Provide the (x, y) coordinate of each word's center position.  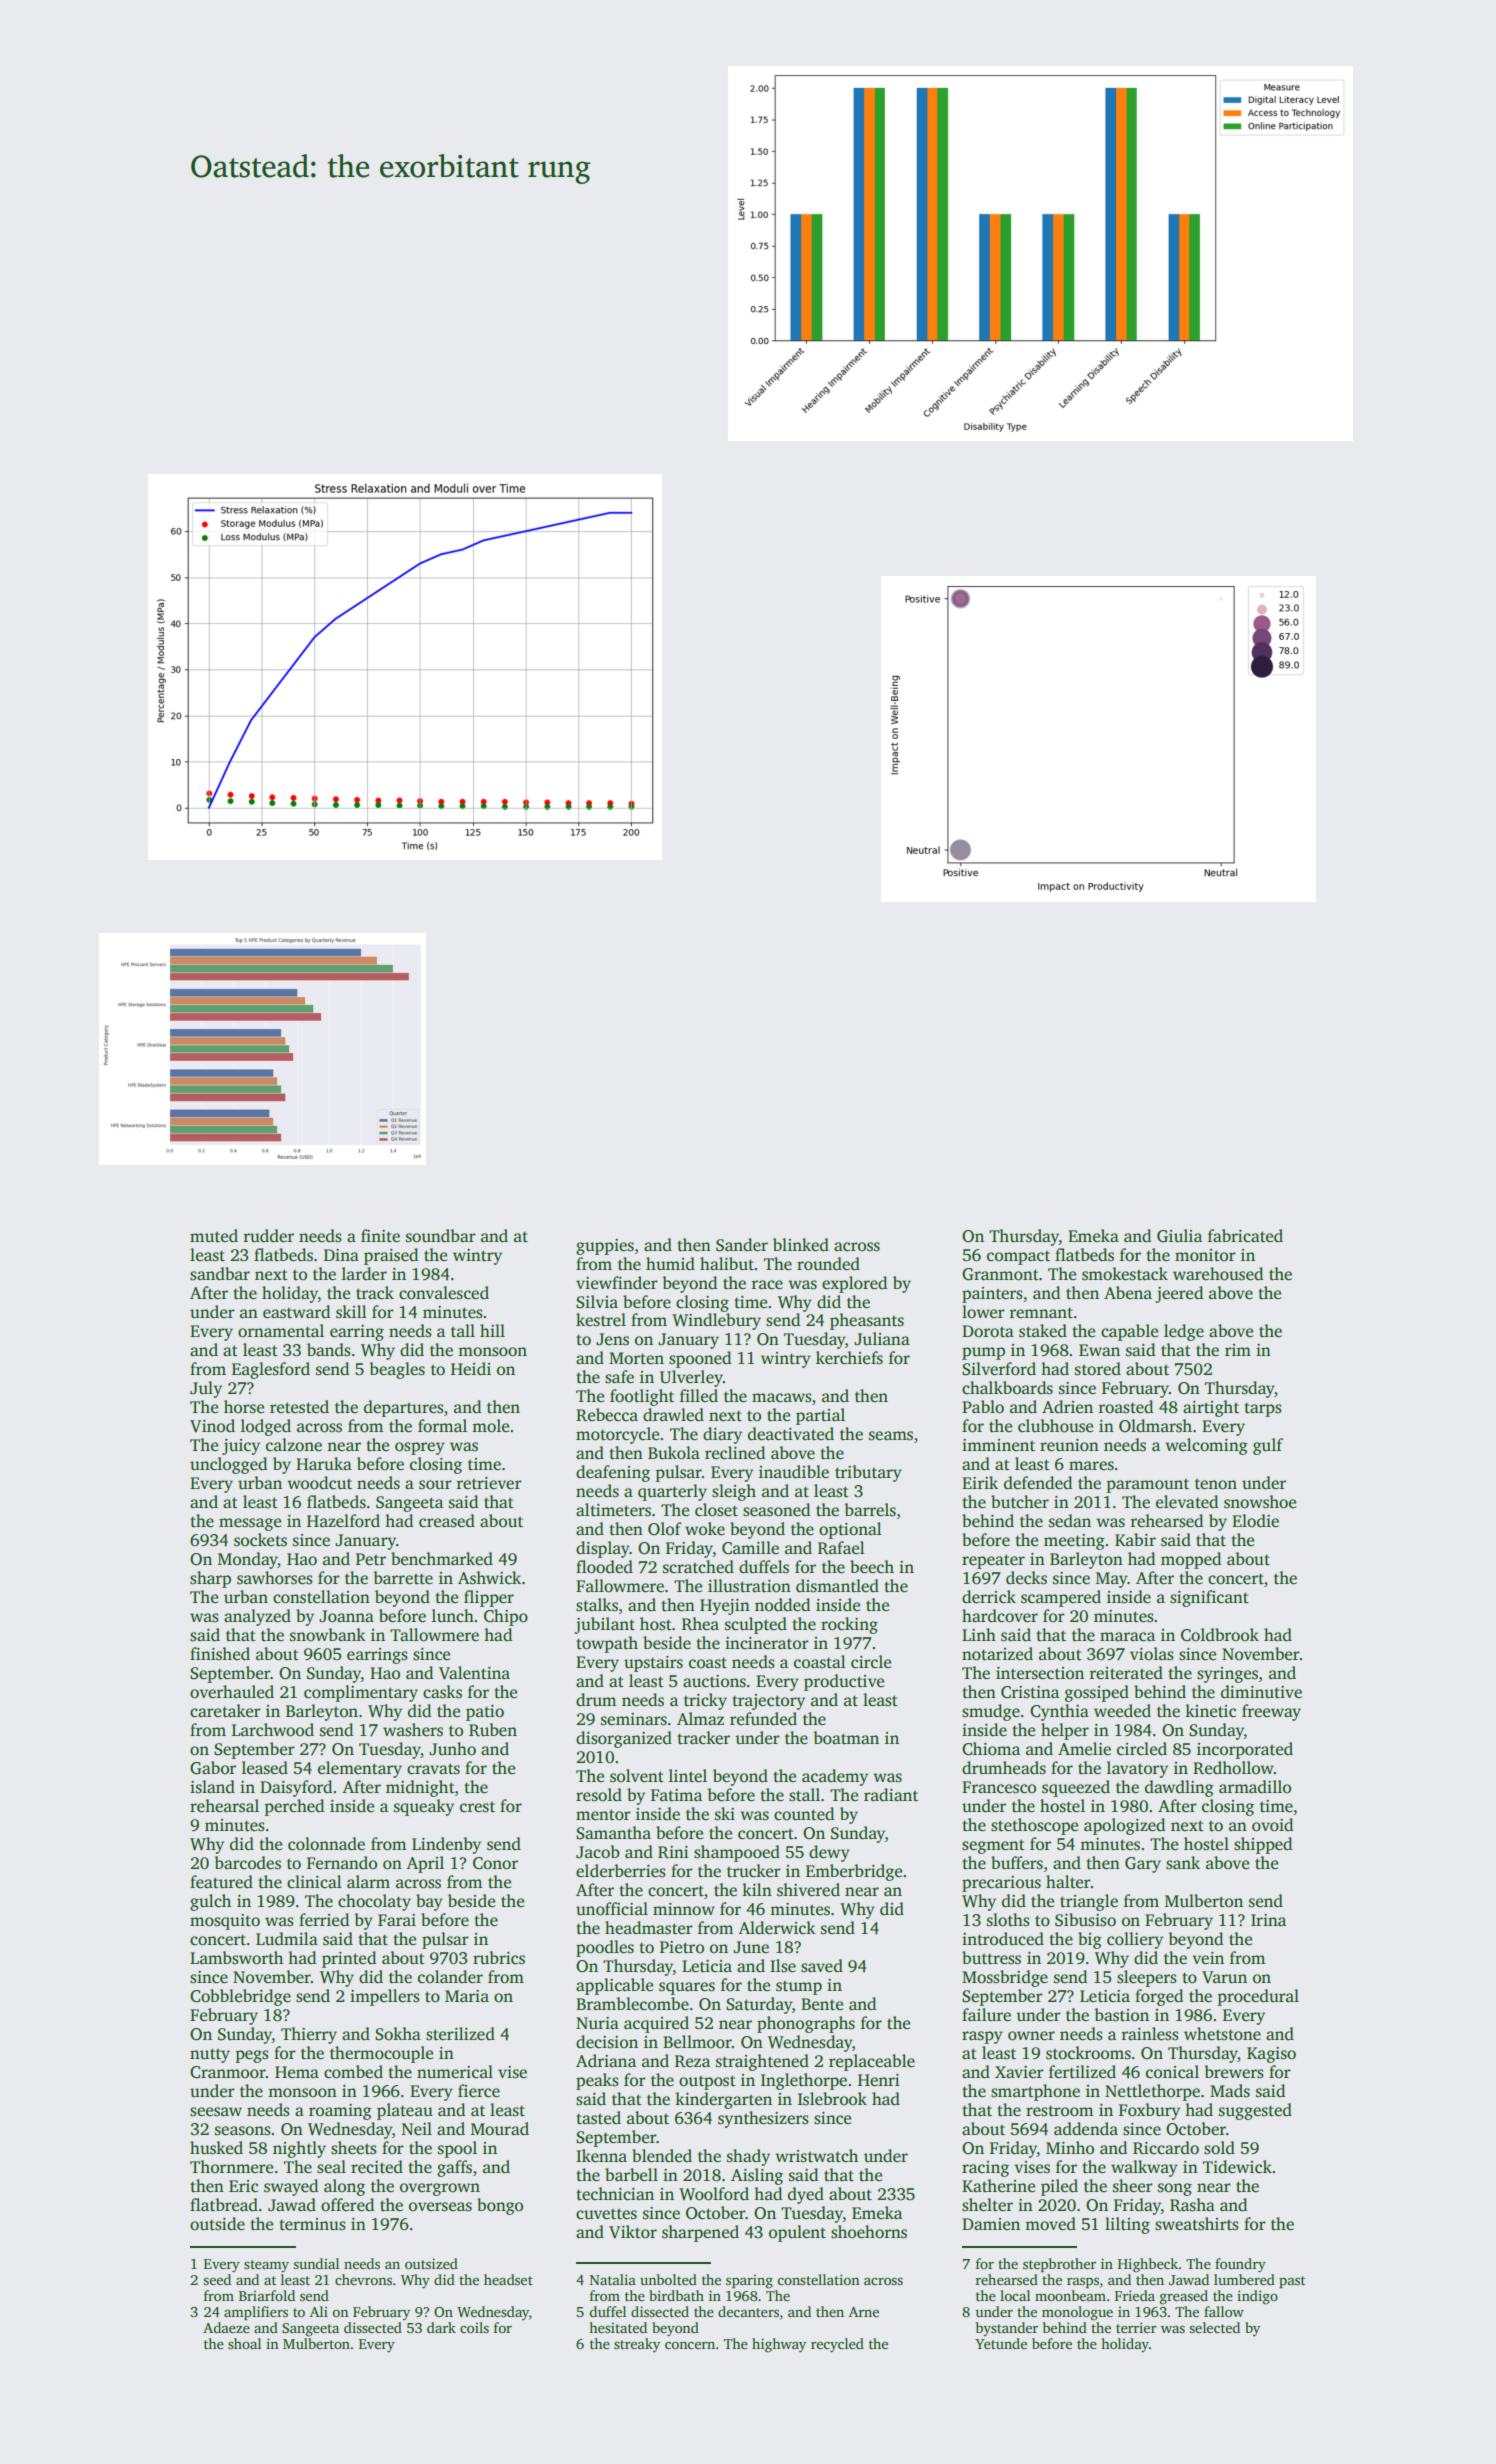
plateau (405, 2111)
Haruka (324, 1463)
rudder (269, 1236)
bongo (500, 2206)
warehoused (1218, 1274)
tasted (598, 2118)
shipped (1263, 1845)
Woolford (714, 2194)
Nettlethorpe (1152, 2092)
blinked (801, 1245)
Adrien (1067, 1406)
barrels (870, 1510)
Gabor (213, 1768)
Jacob (598, 1852)
